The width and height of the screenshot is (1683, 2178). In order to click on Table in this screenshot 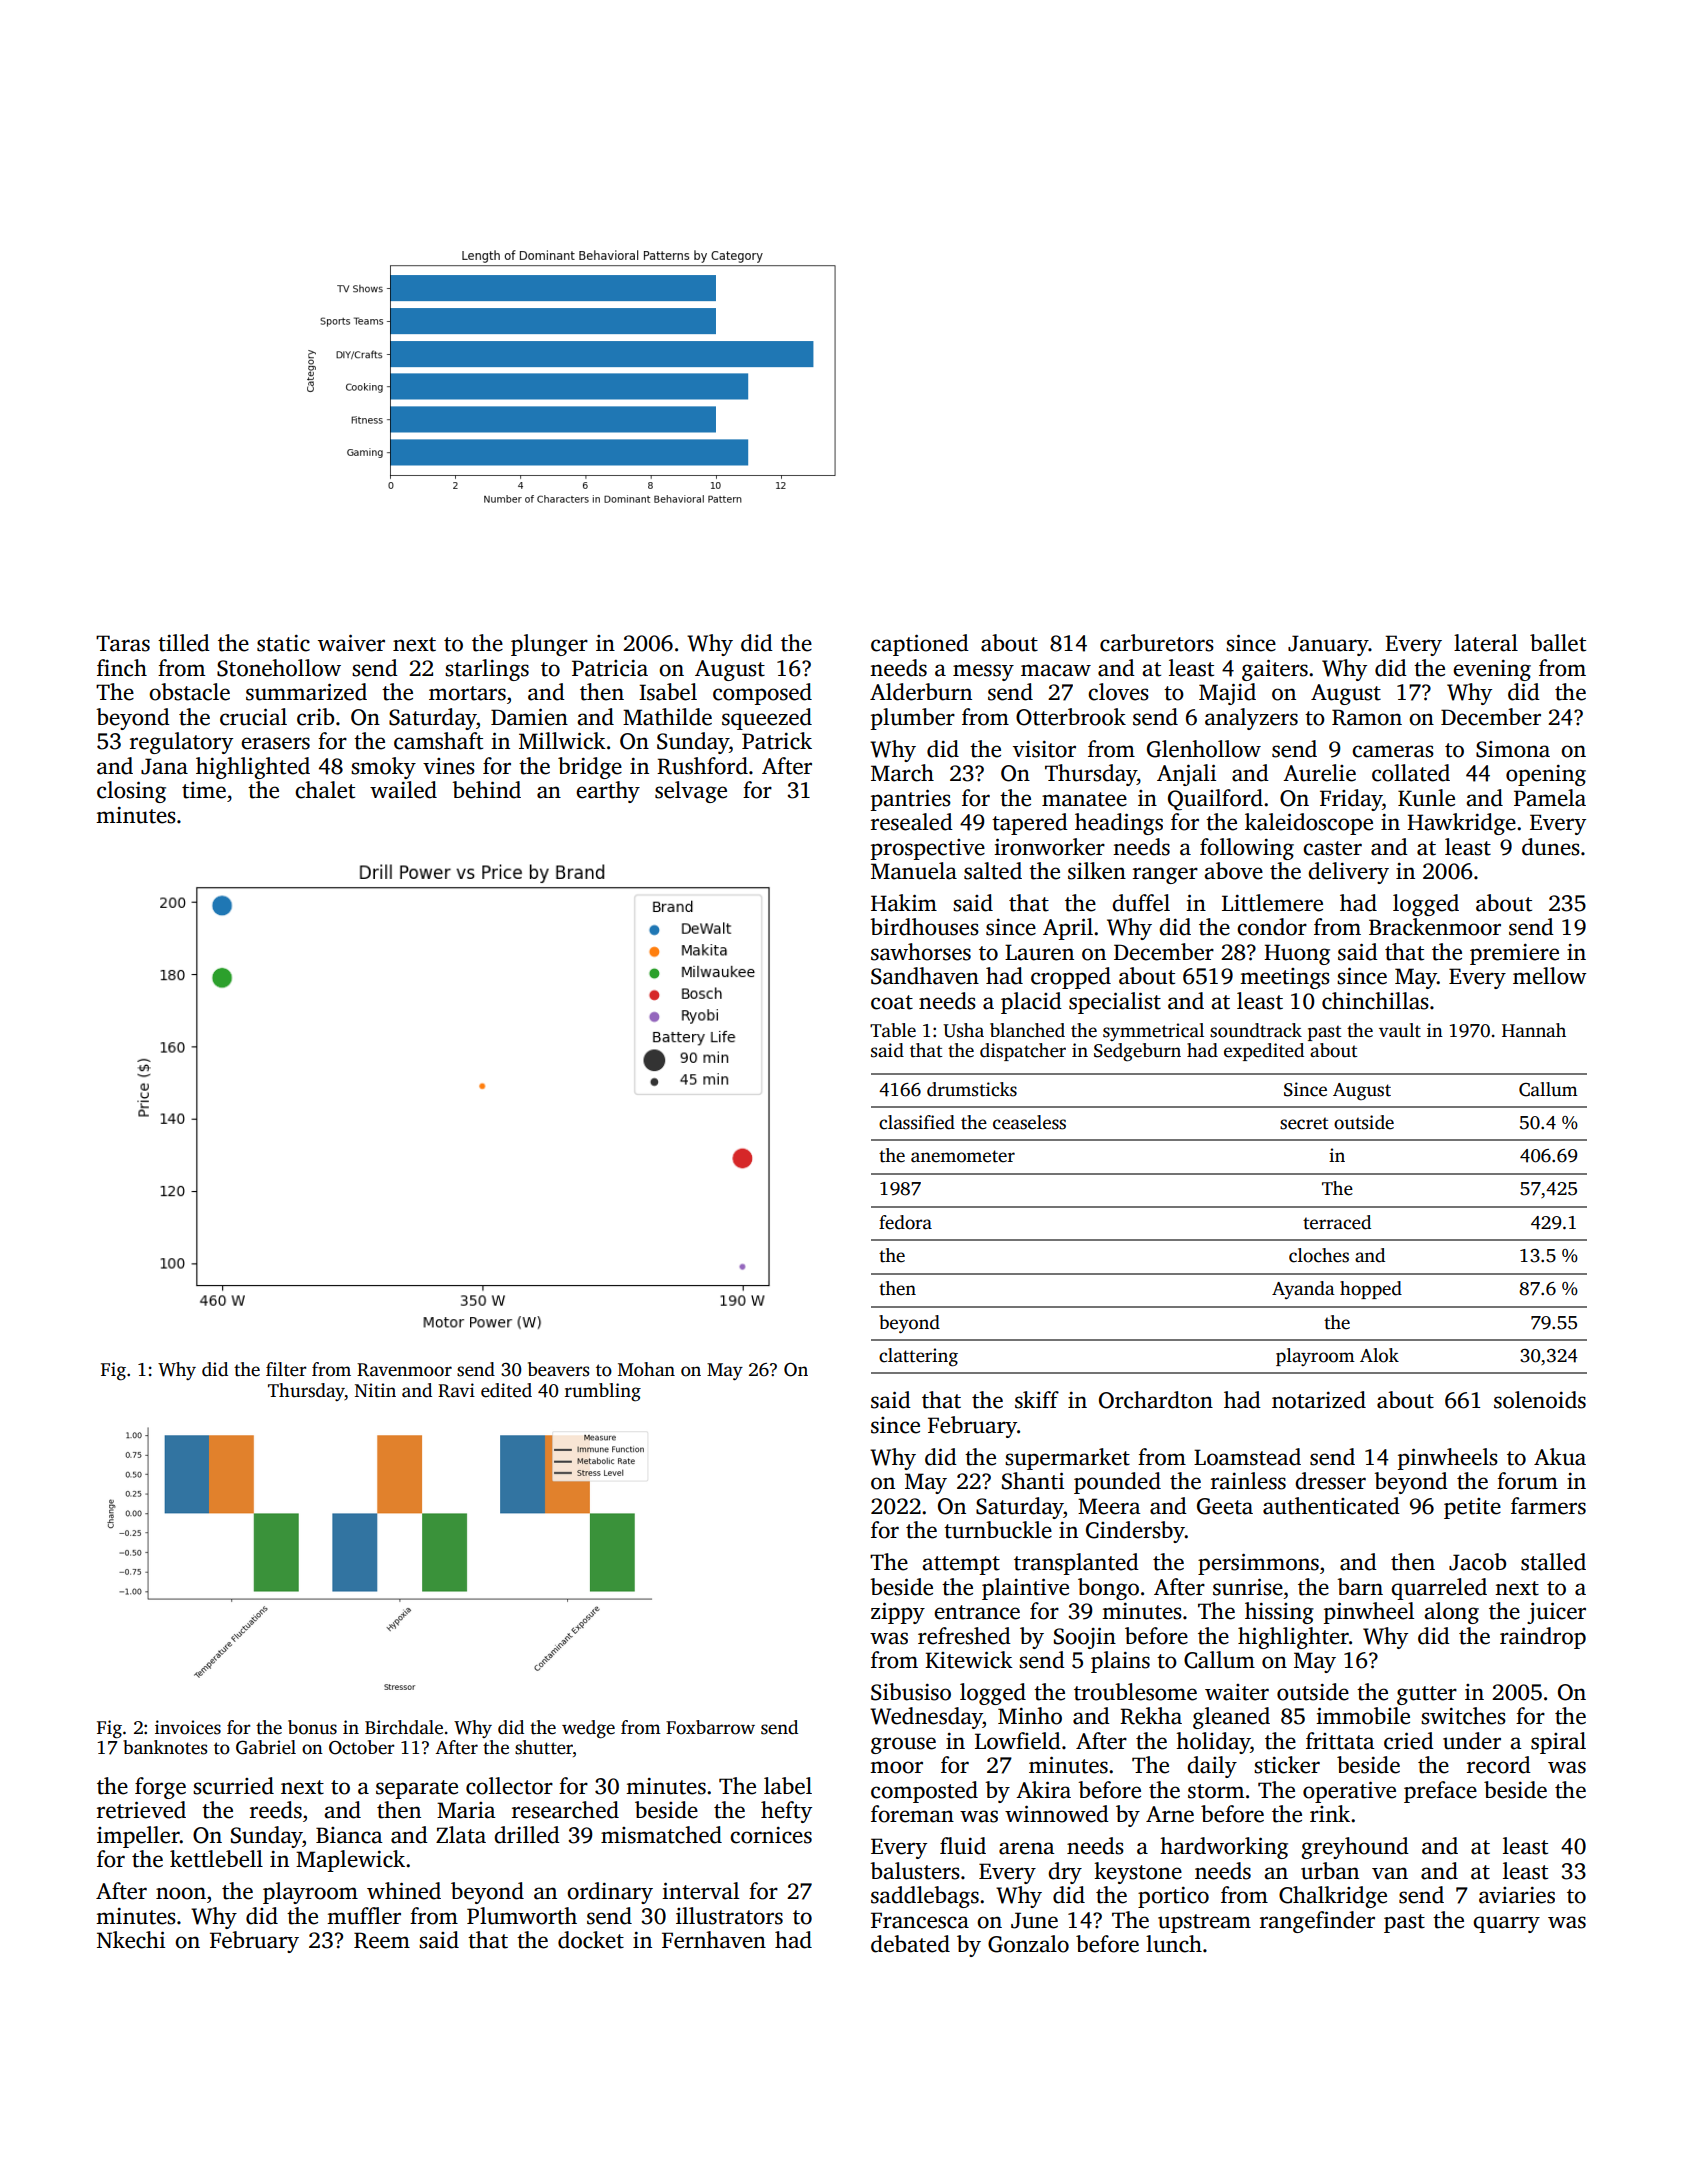, I will do `click(893, 1030)`.
